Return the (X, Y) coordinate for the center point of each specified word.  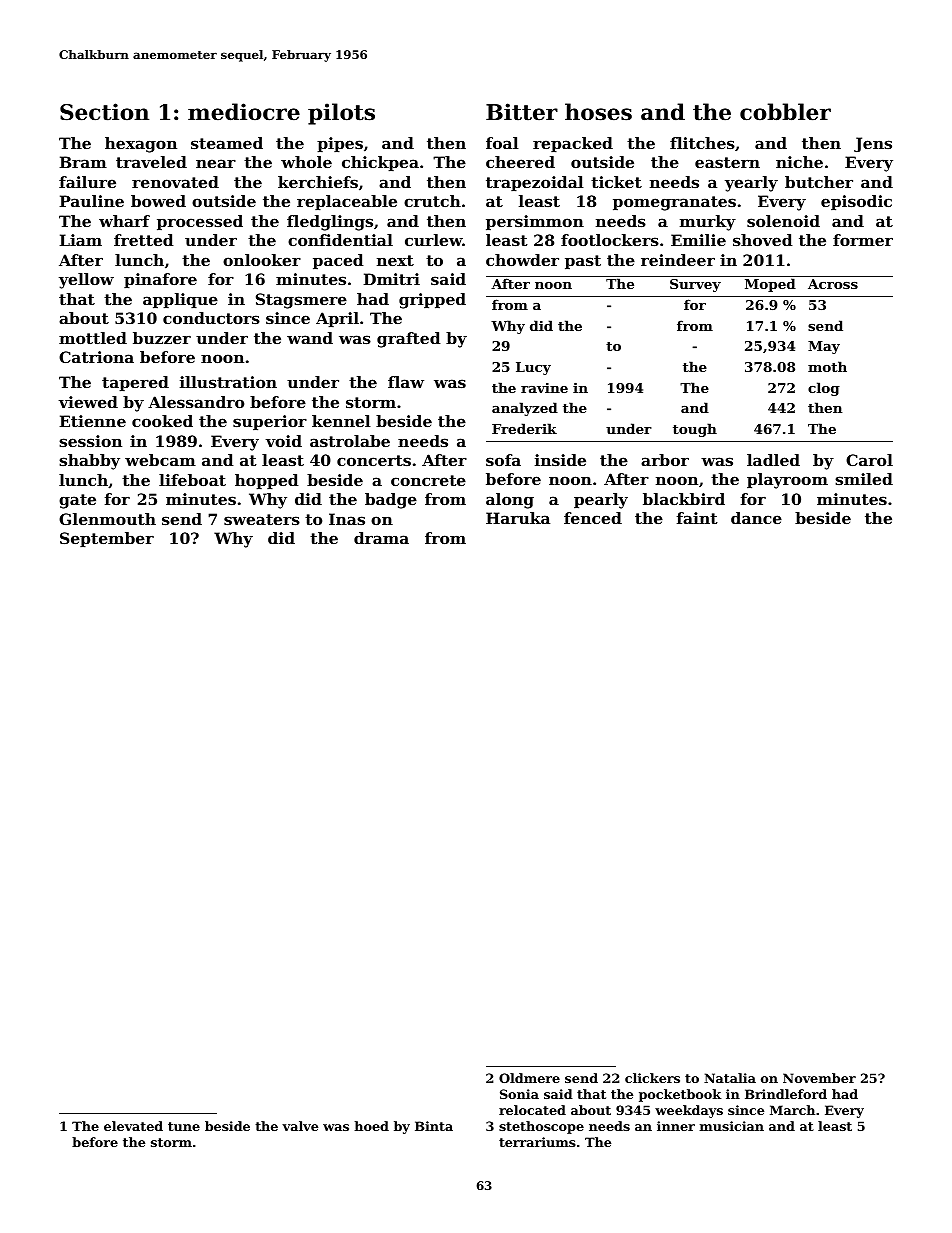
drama (381, 538)
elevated (133, 1126)
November (819, 1078)
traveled (151, 162)
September (107, 539)
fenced (593, 518)
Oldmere (529, 1078)
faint (697, 518)
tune (184, 1126)
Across (833, 284)
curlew (433, 240)
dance (756, 518)
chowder (522, 260)
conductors (211, 318)
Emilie (698, 240)
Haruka (518, 518)
